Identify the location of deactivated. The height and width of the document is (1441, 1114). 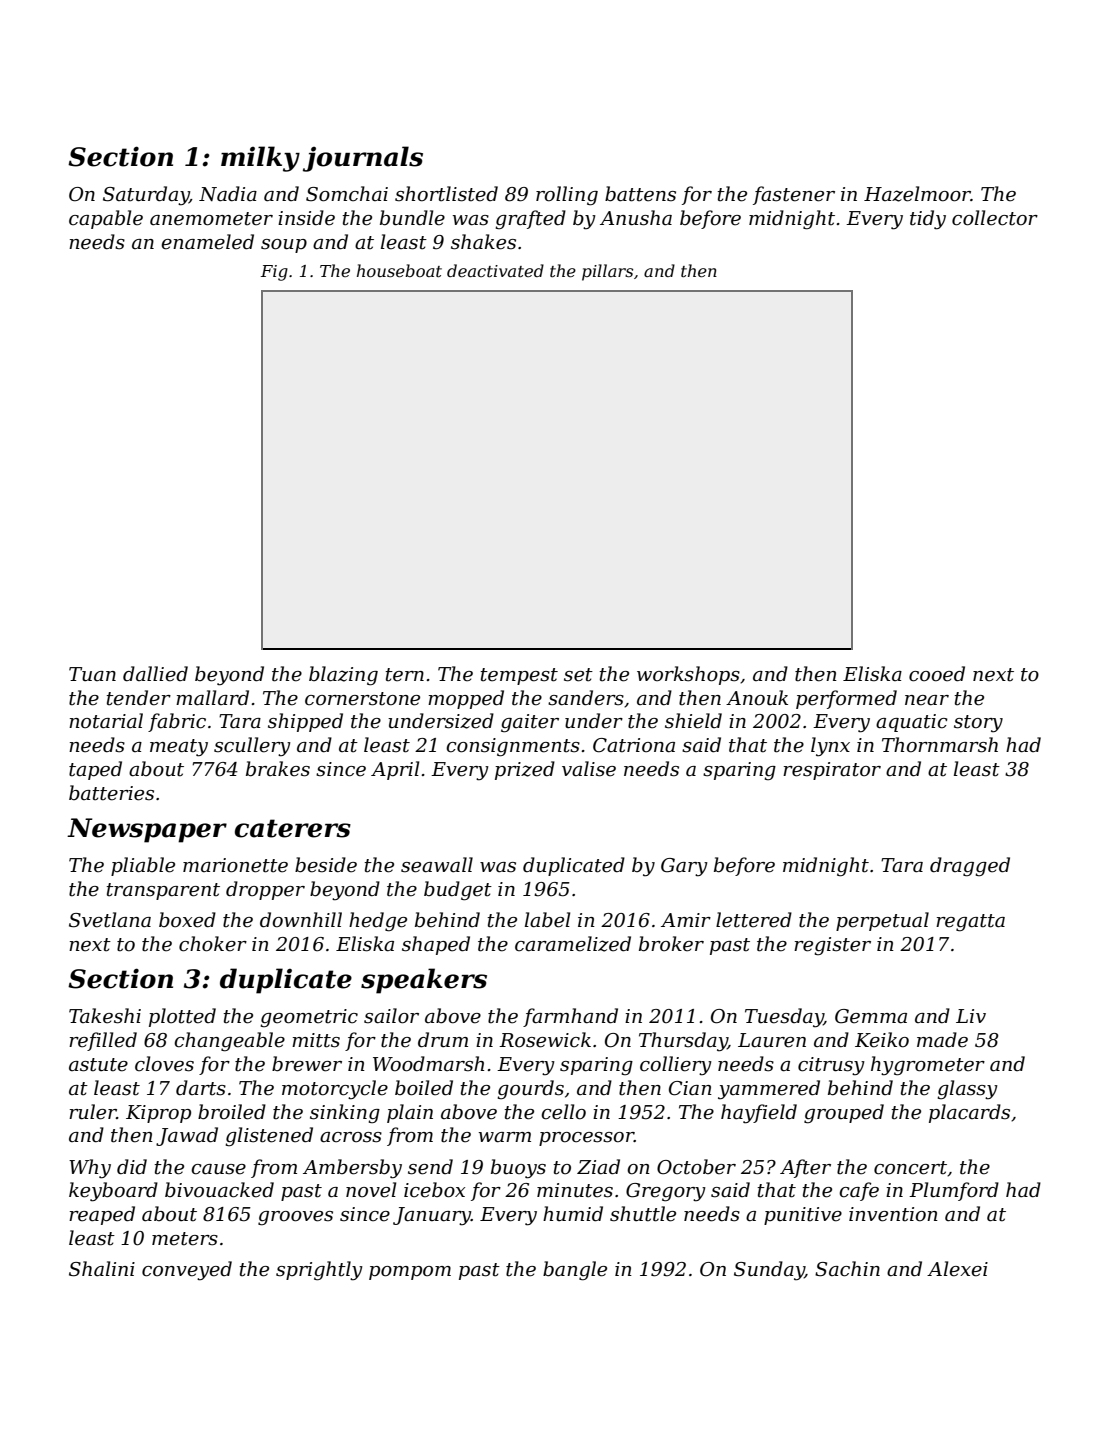
(495, 270).
